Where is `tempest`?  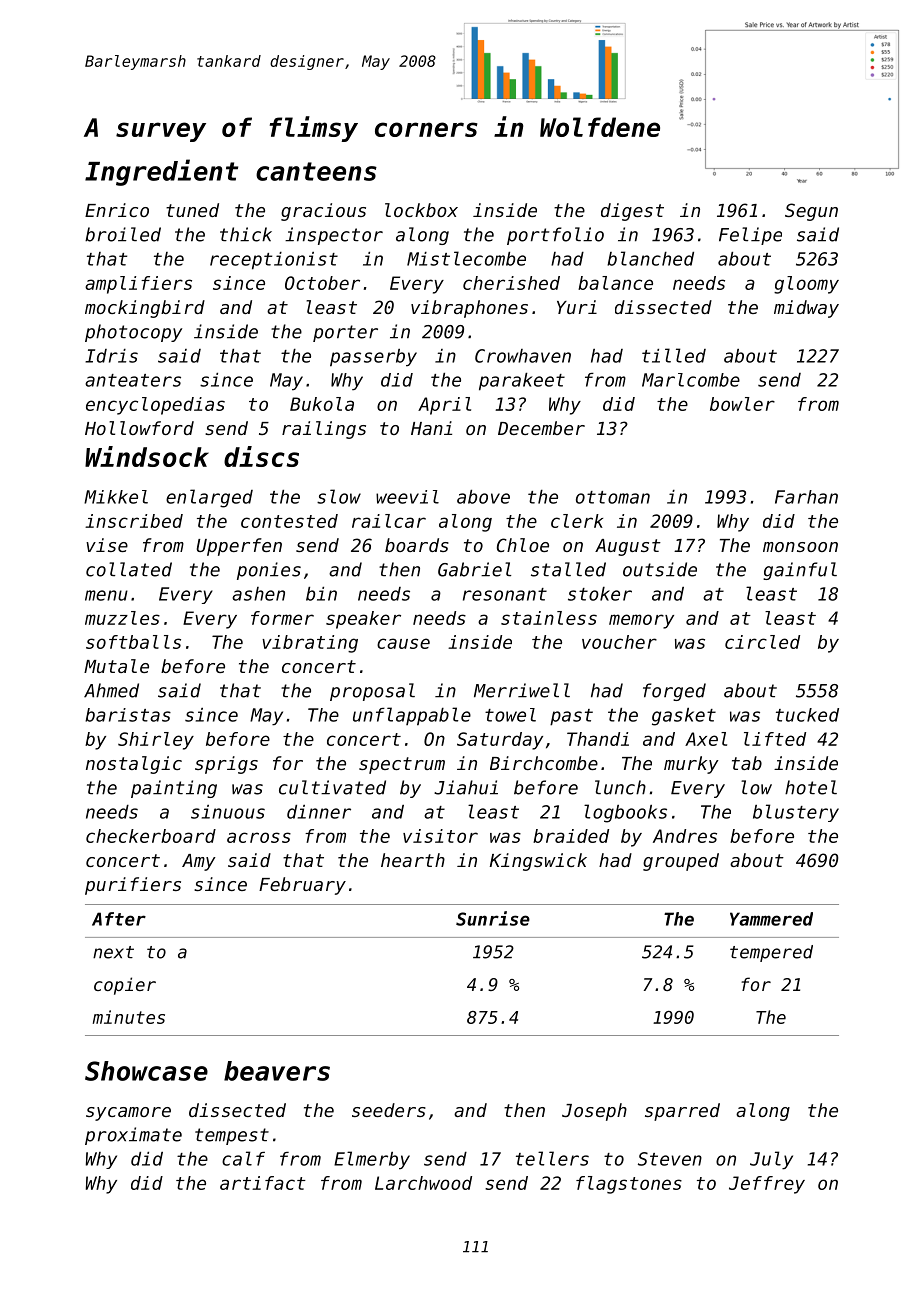 tempest is located at coordinates (232, 1136).
